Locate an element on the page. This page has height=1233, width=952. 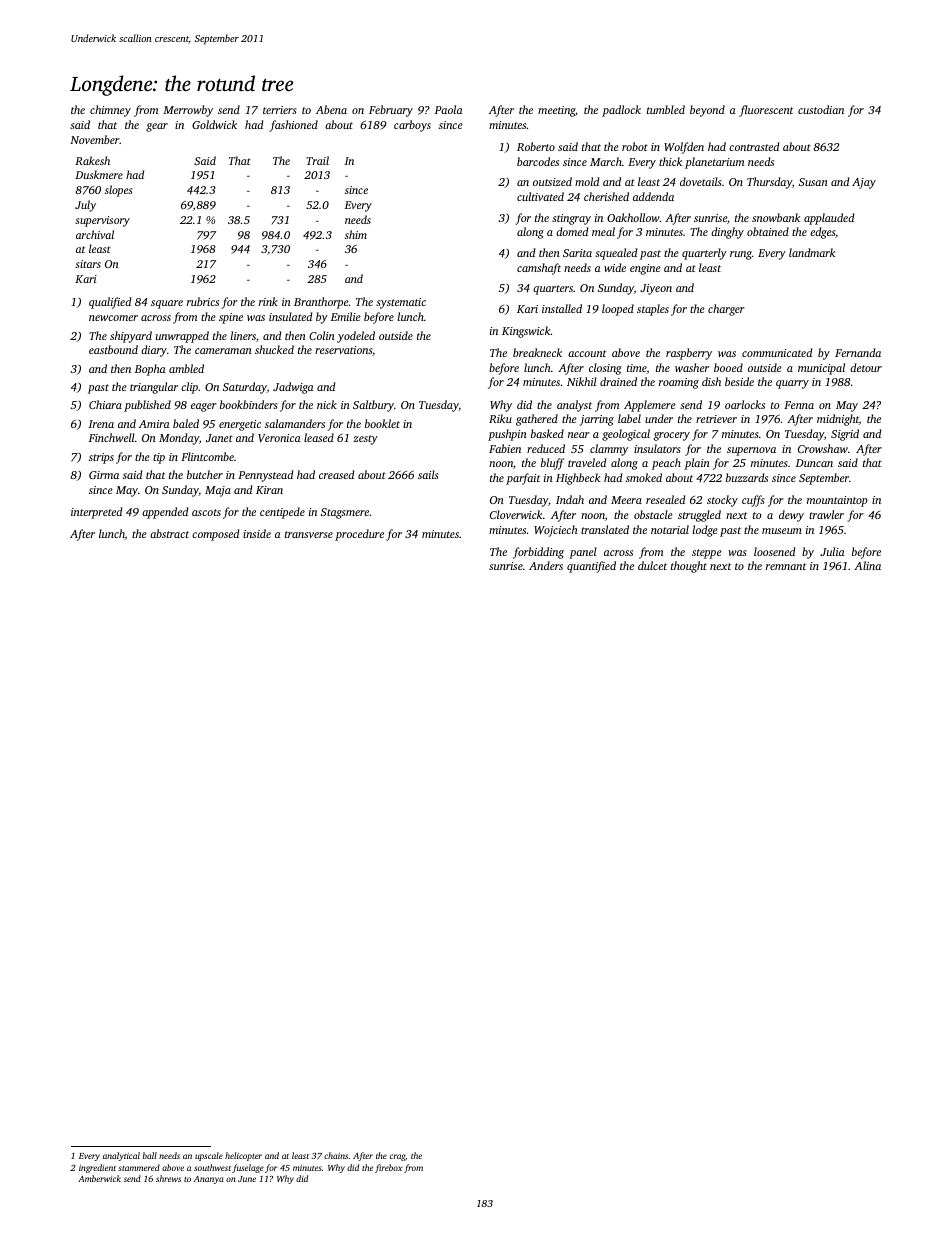
chimney is located at coordinates (110, 111).
